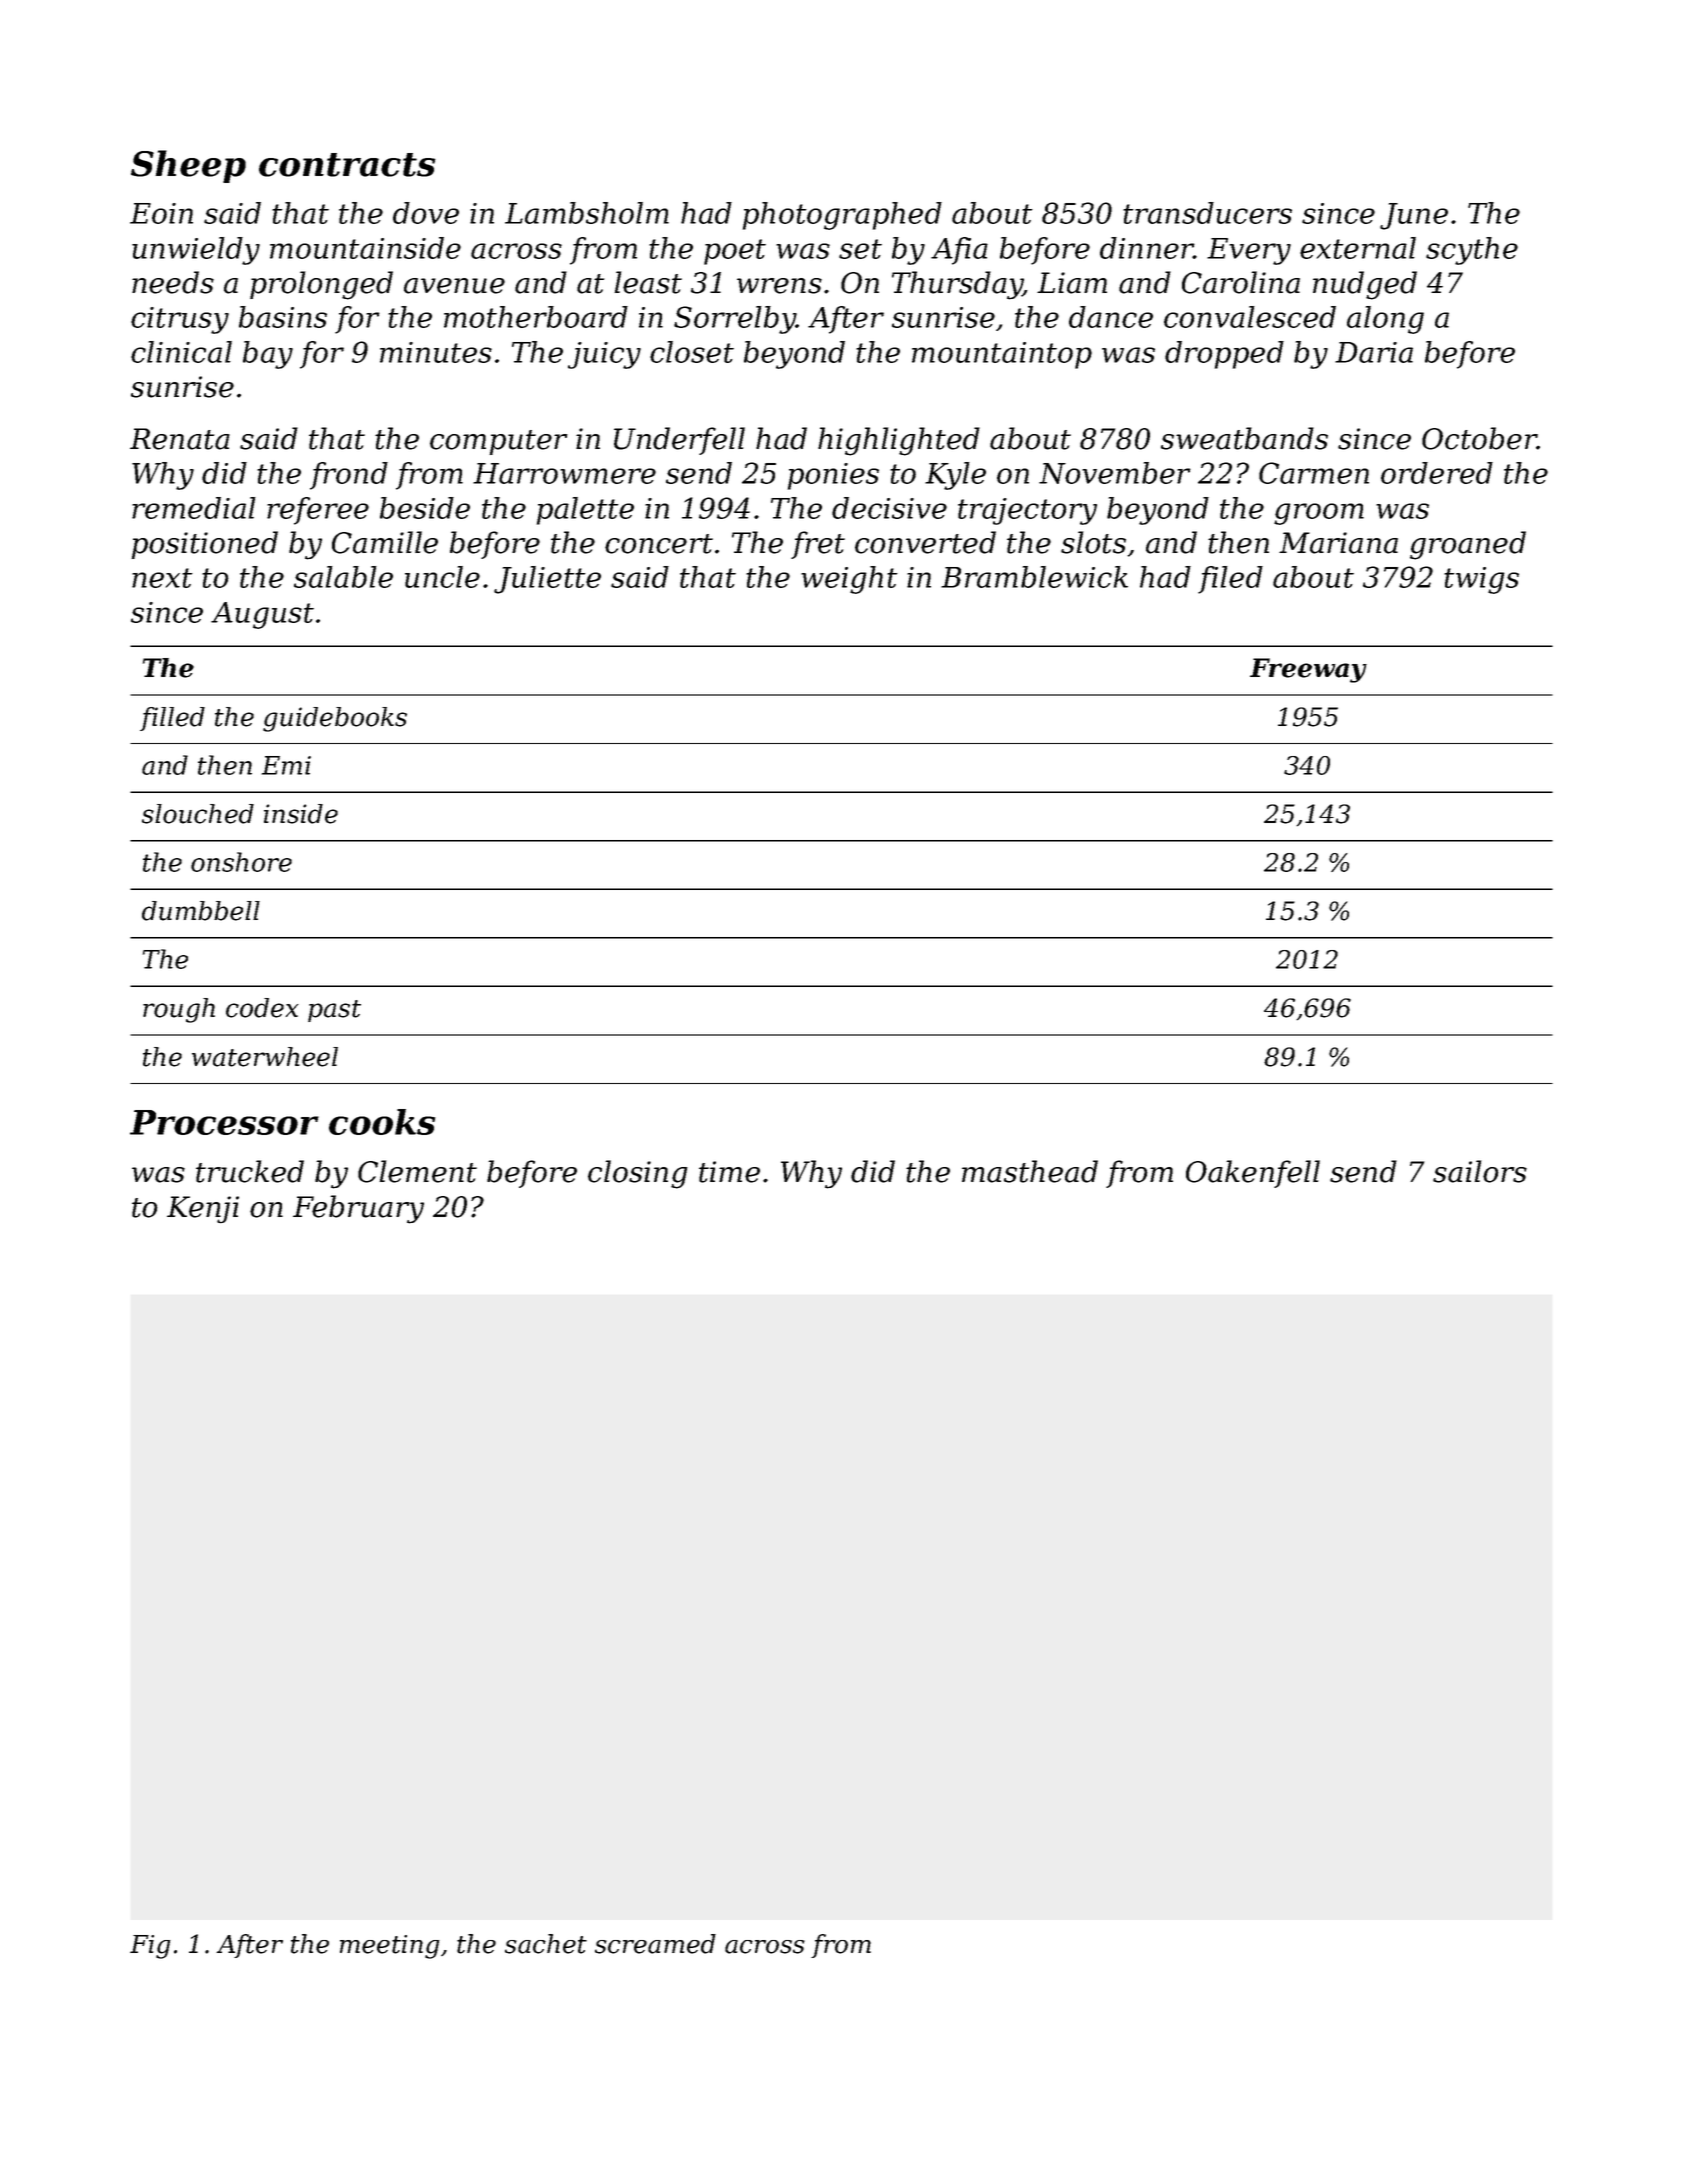  Describe the element at coordinates (241, 862) in the document. I see `onshore` at that location.
